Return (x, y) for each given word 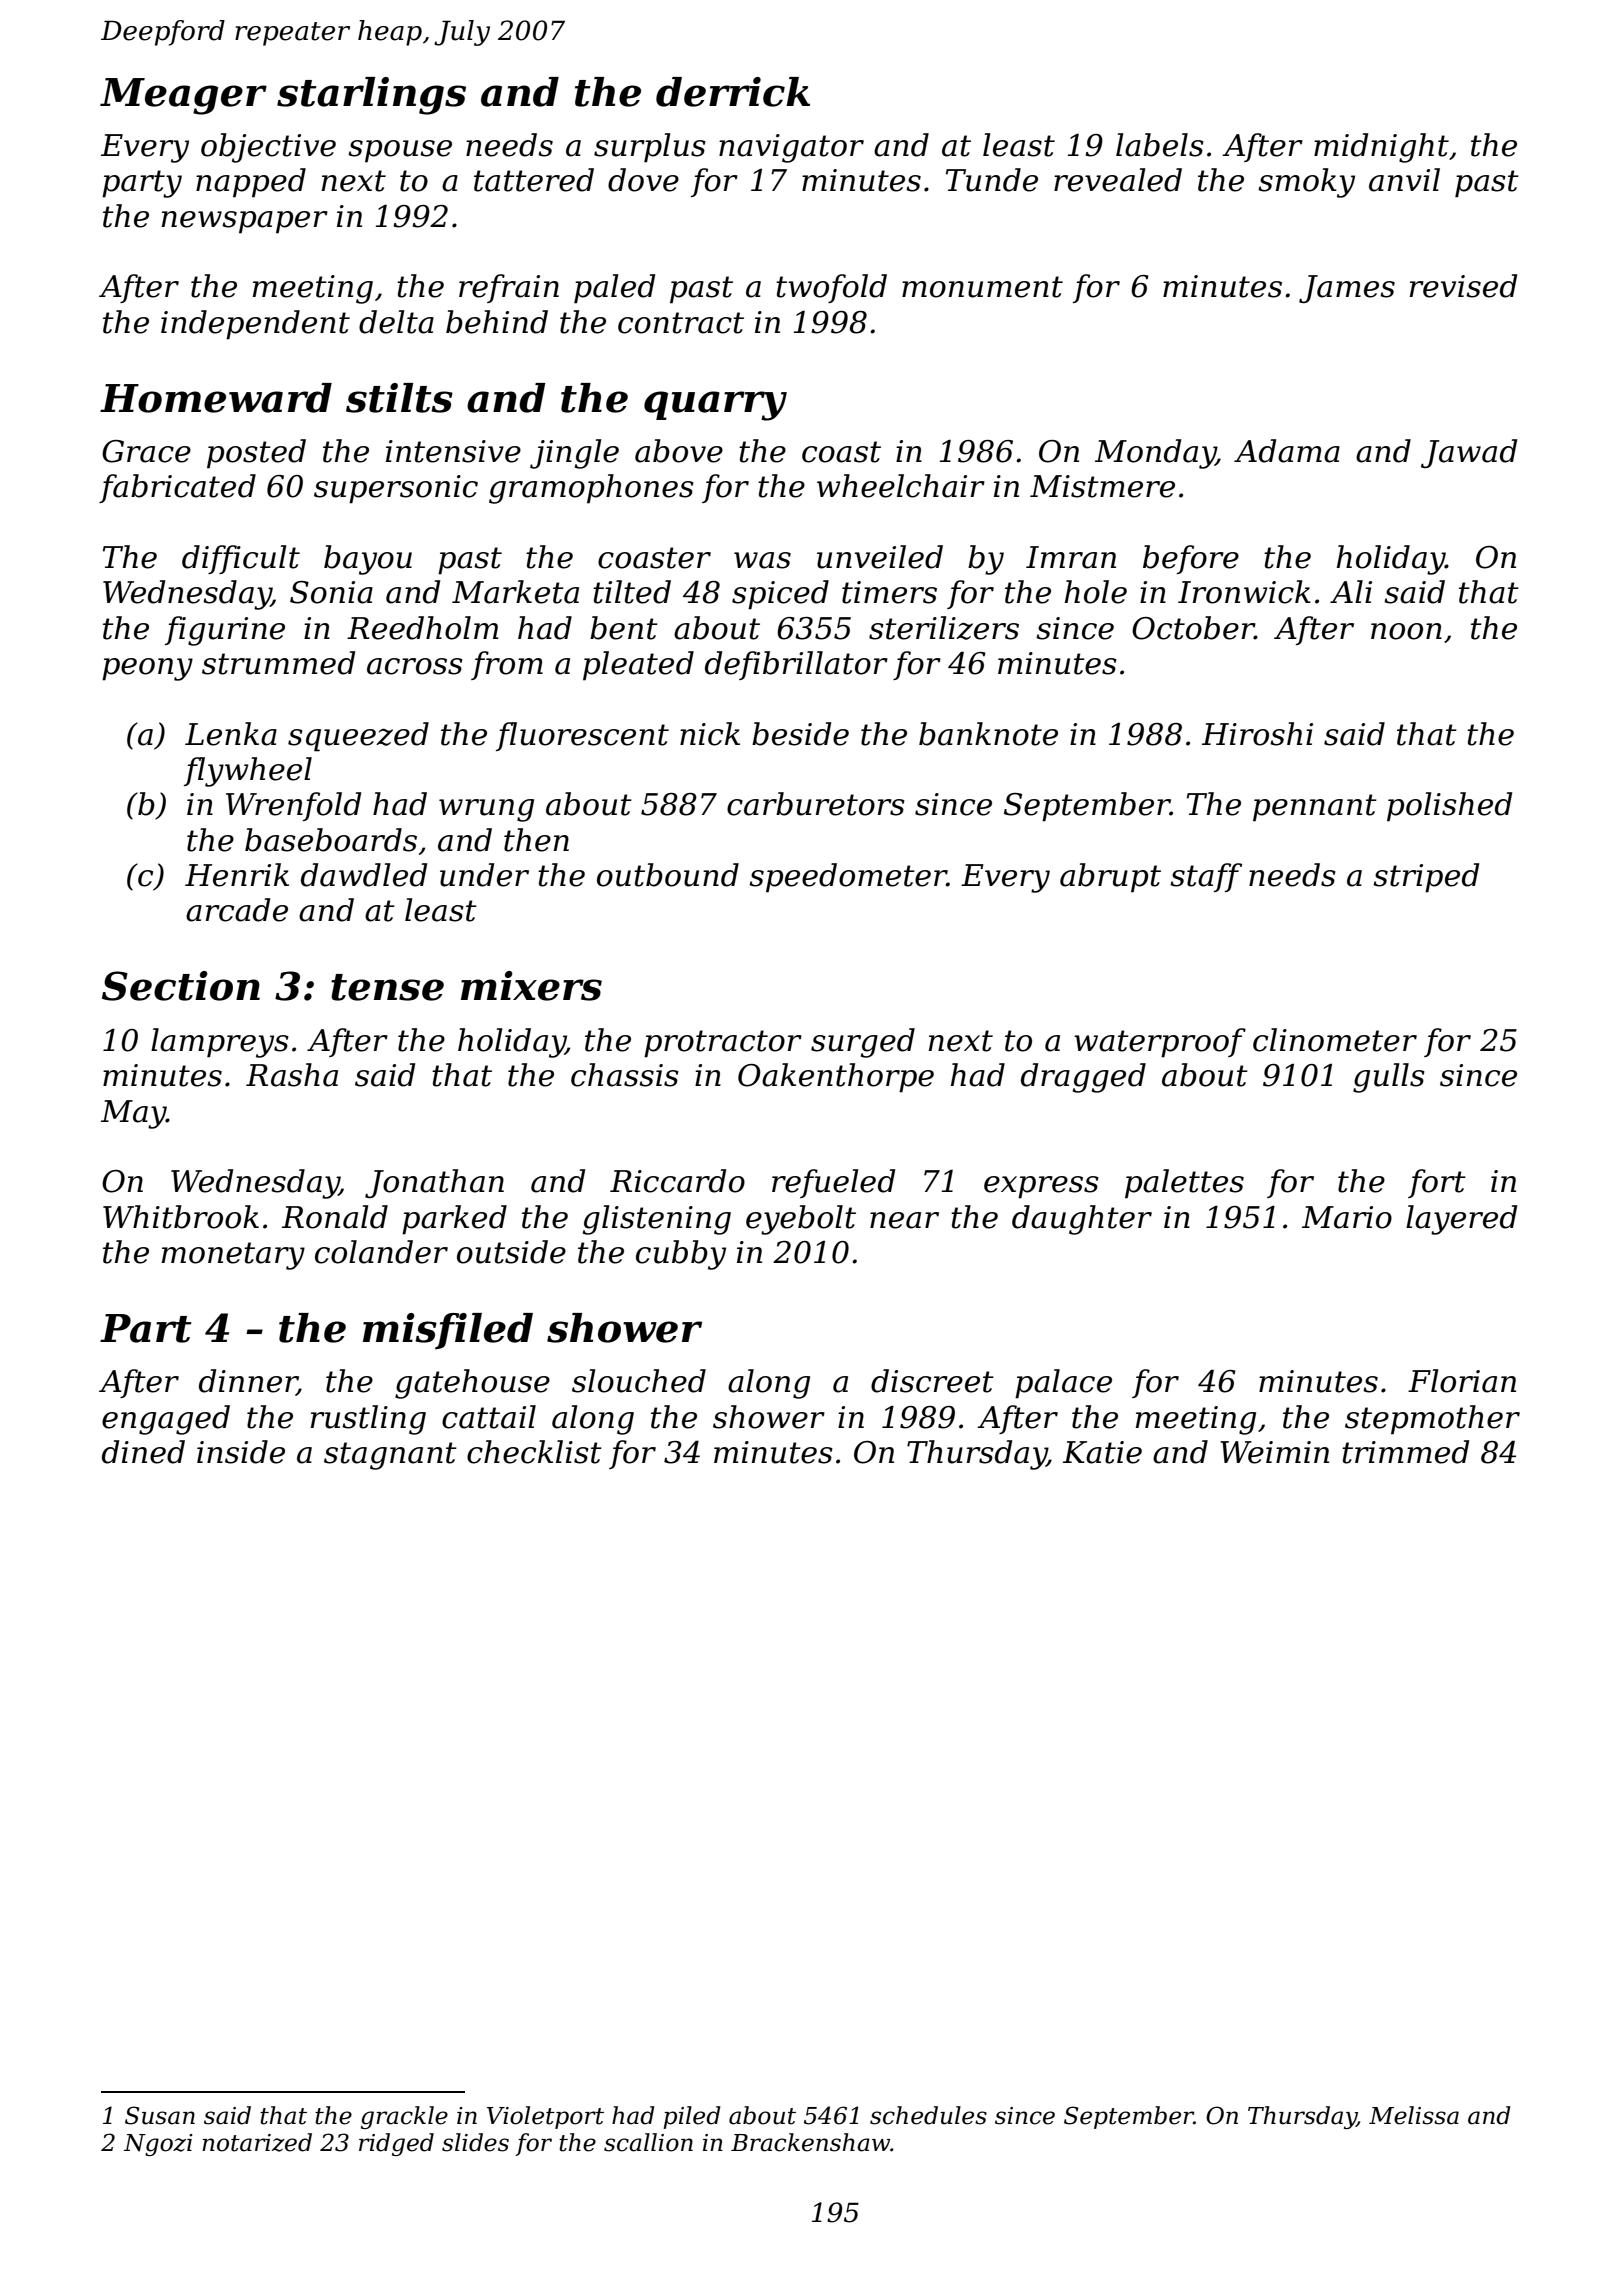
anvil (1404, 180)
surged (863, 1043)
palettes (1184, 1184)
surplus (650, 148)
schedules (928, 2115)
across (415, 666)
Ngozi (158, 2145)
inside (241, 1452)
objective (268, 148)
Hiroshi (1257, 734)
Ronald (335, 1217)
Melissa (1414, 2115)
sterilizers (944, 628)
